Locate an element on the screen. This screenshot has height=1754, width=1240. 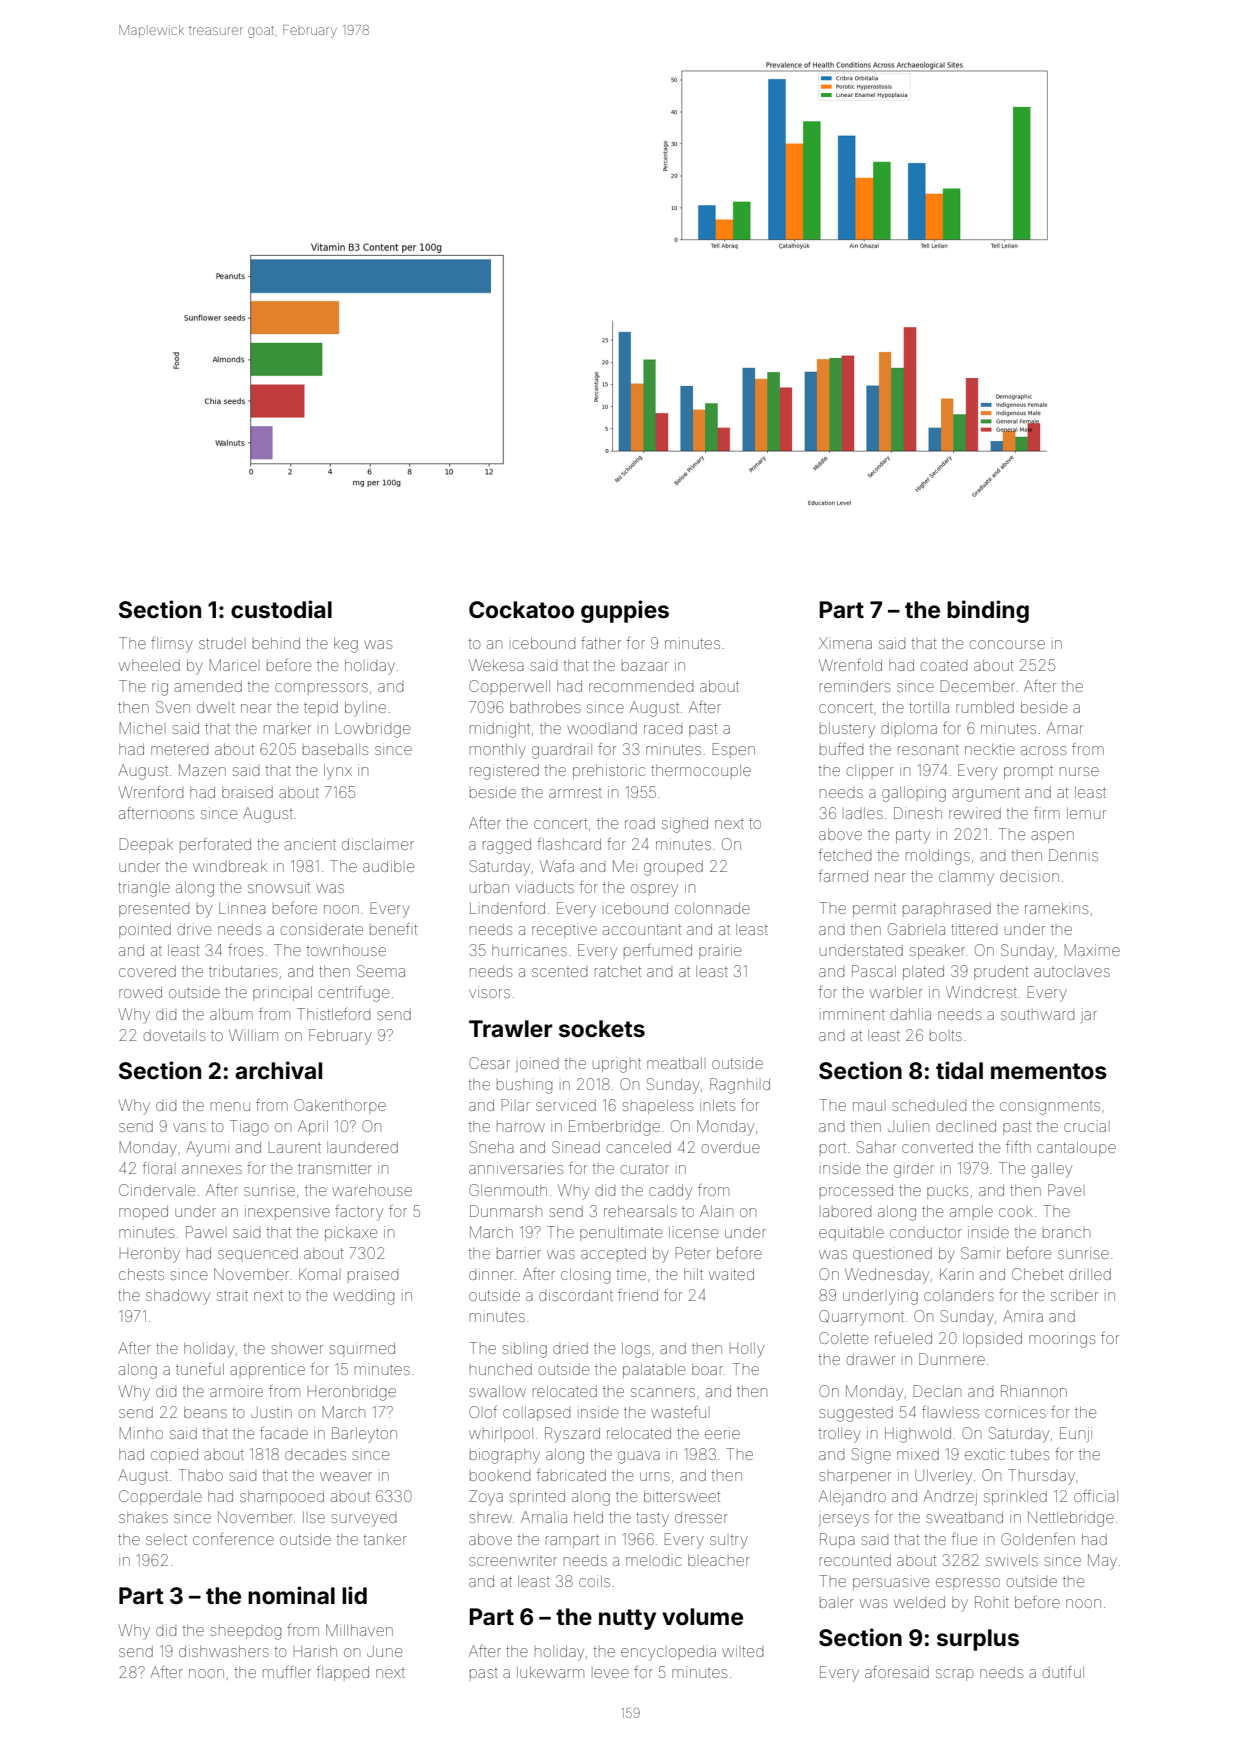
binding is located at coordinates (988, 611).
